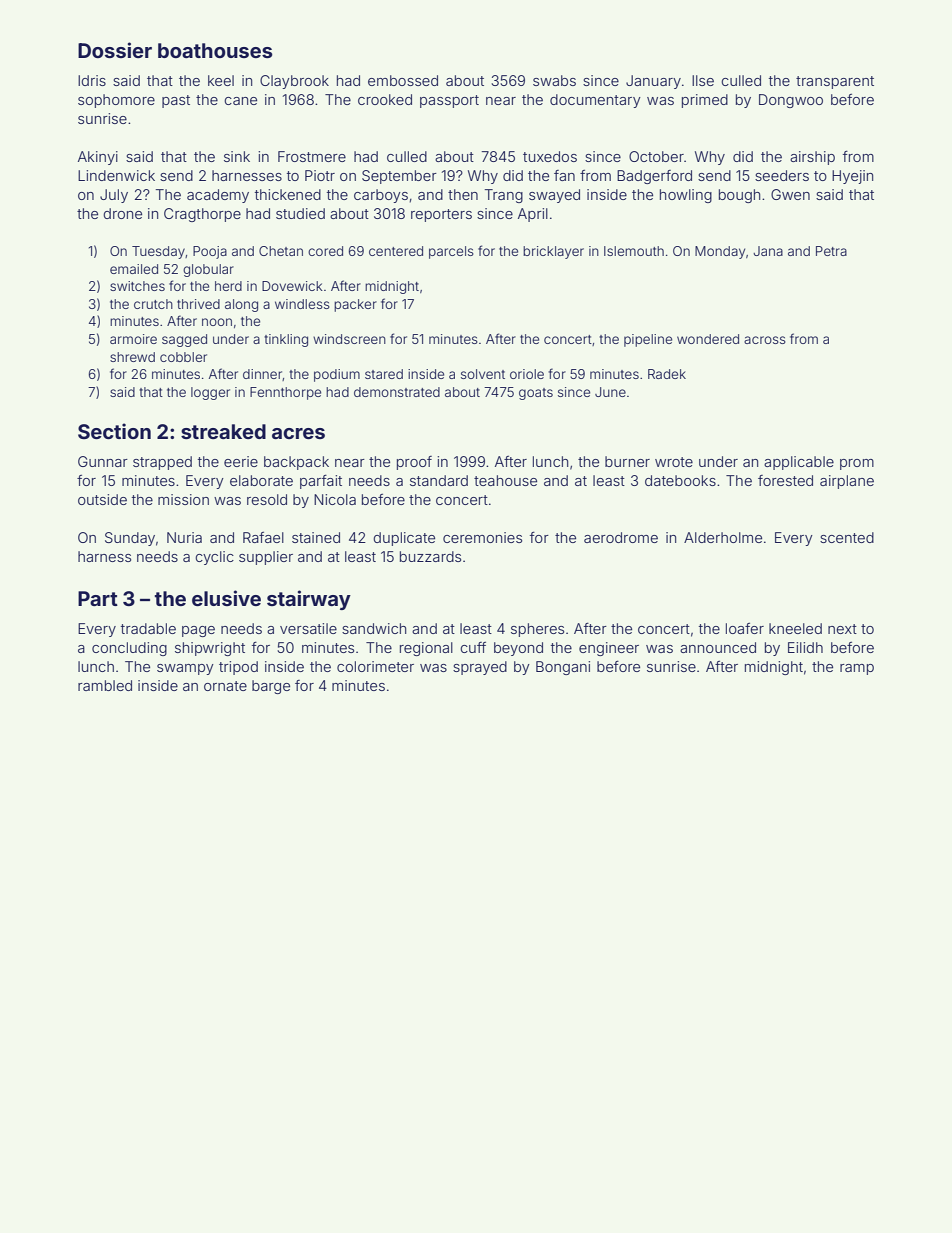  I want to click on June, so click(610, 392).
